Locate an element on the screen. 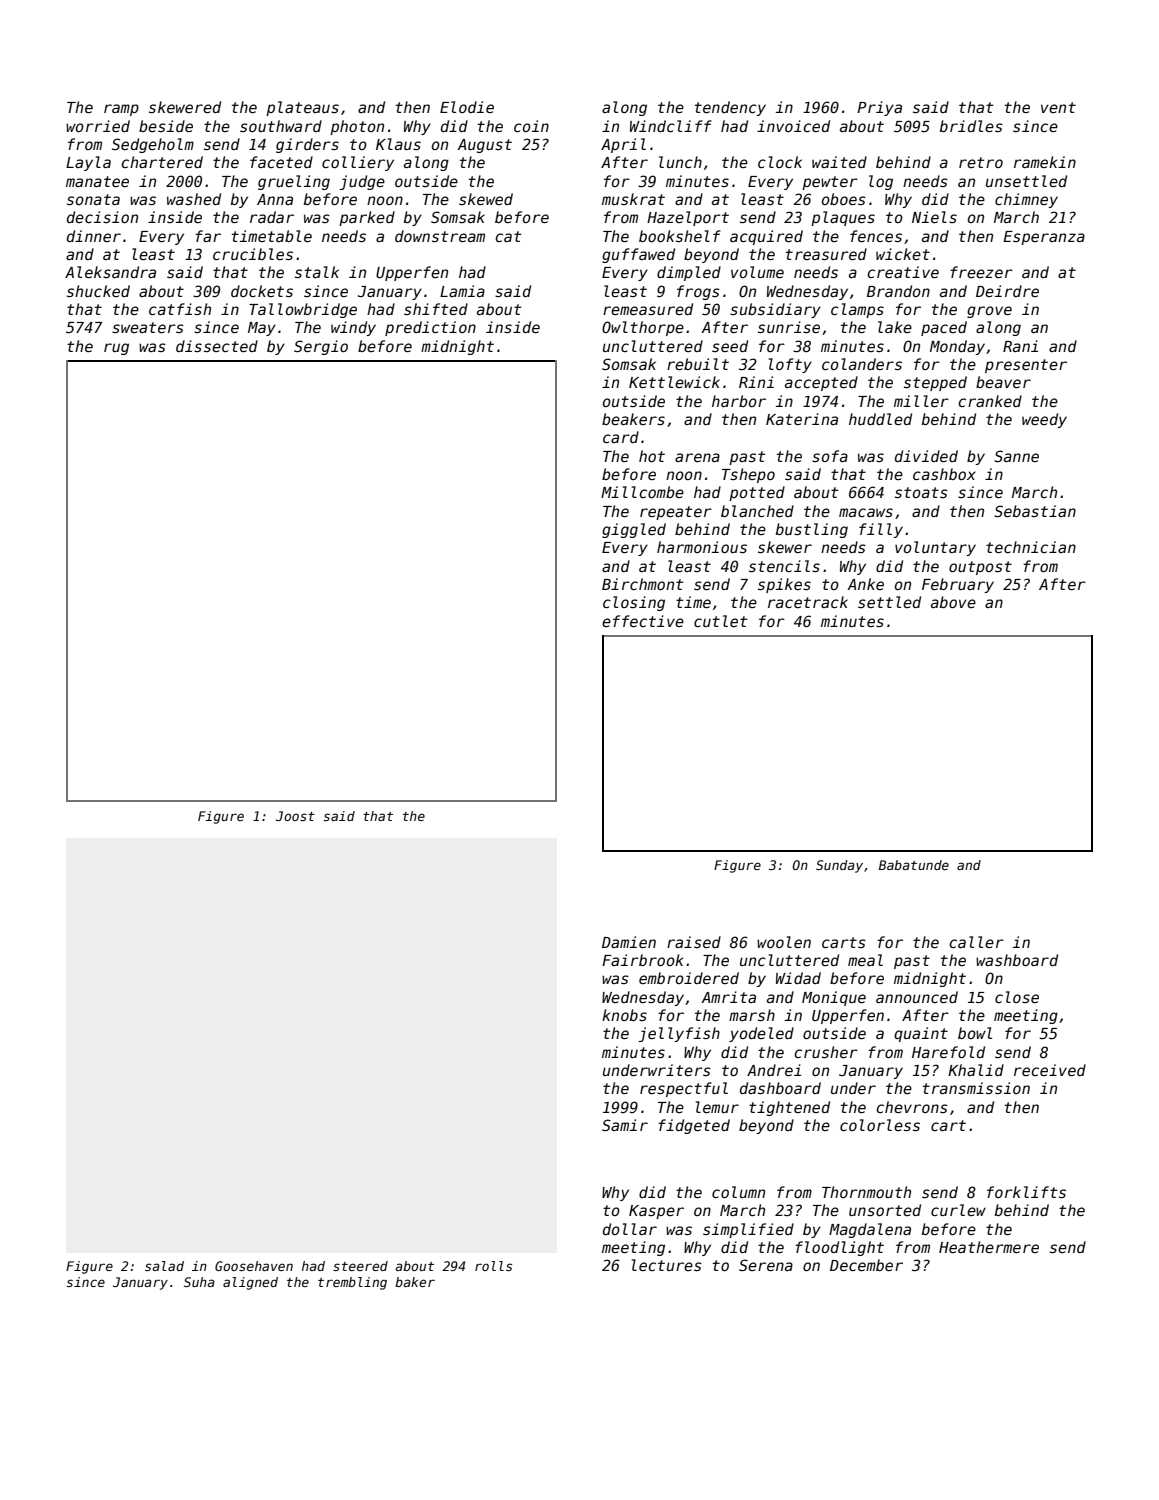  above is located at coordinates (953, 602).
